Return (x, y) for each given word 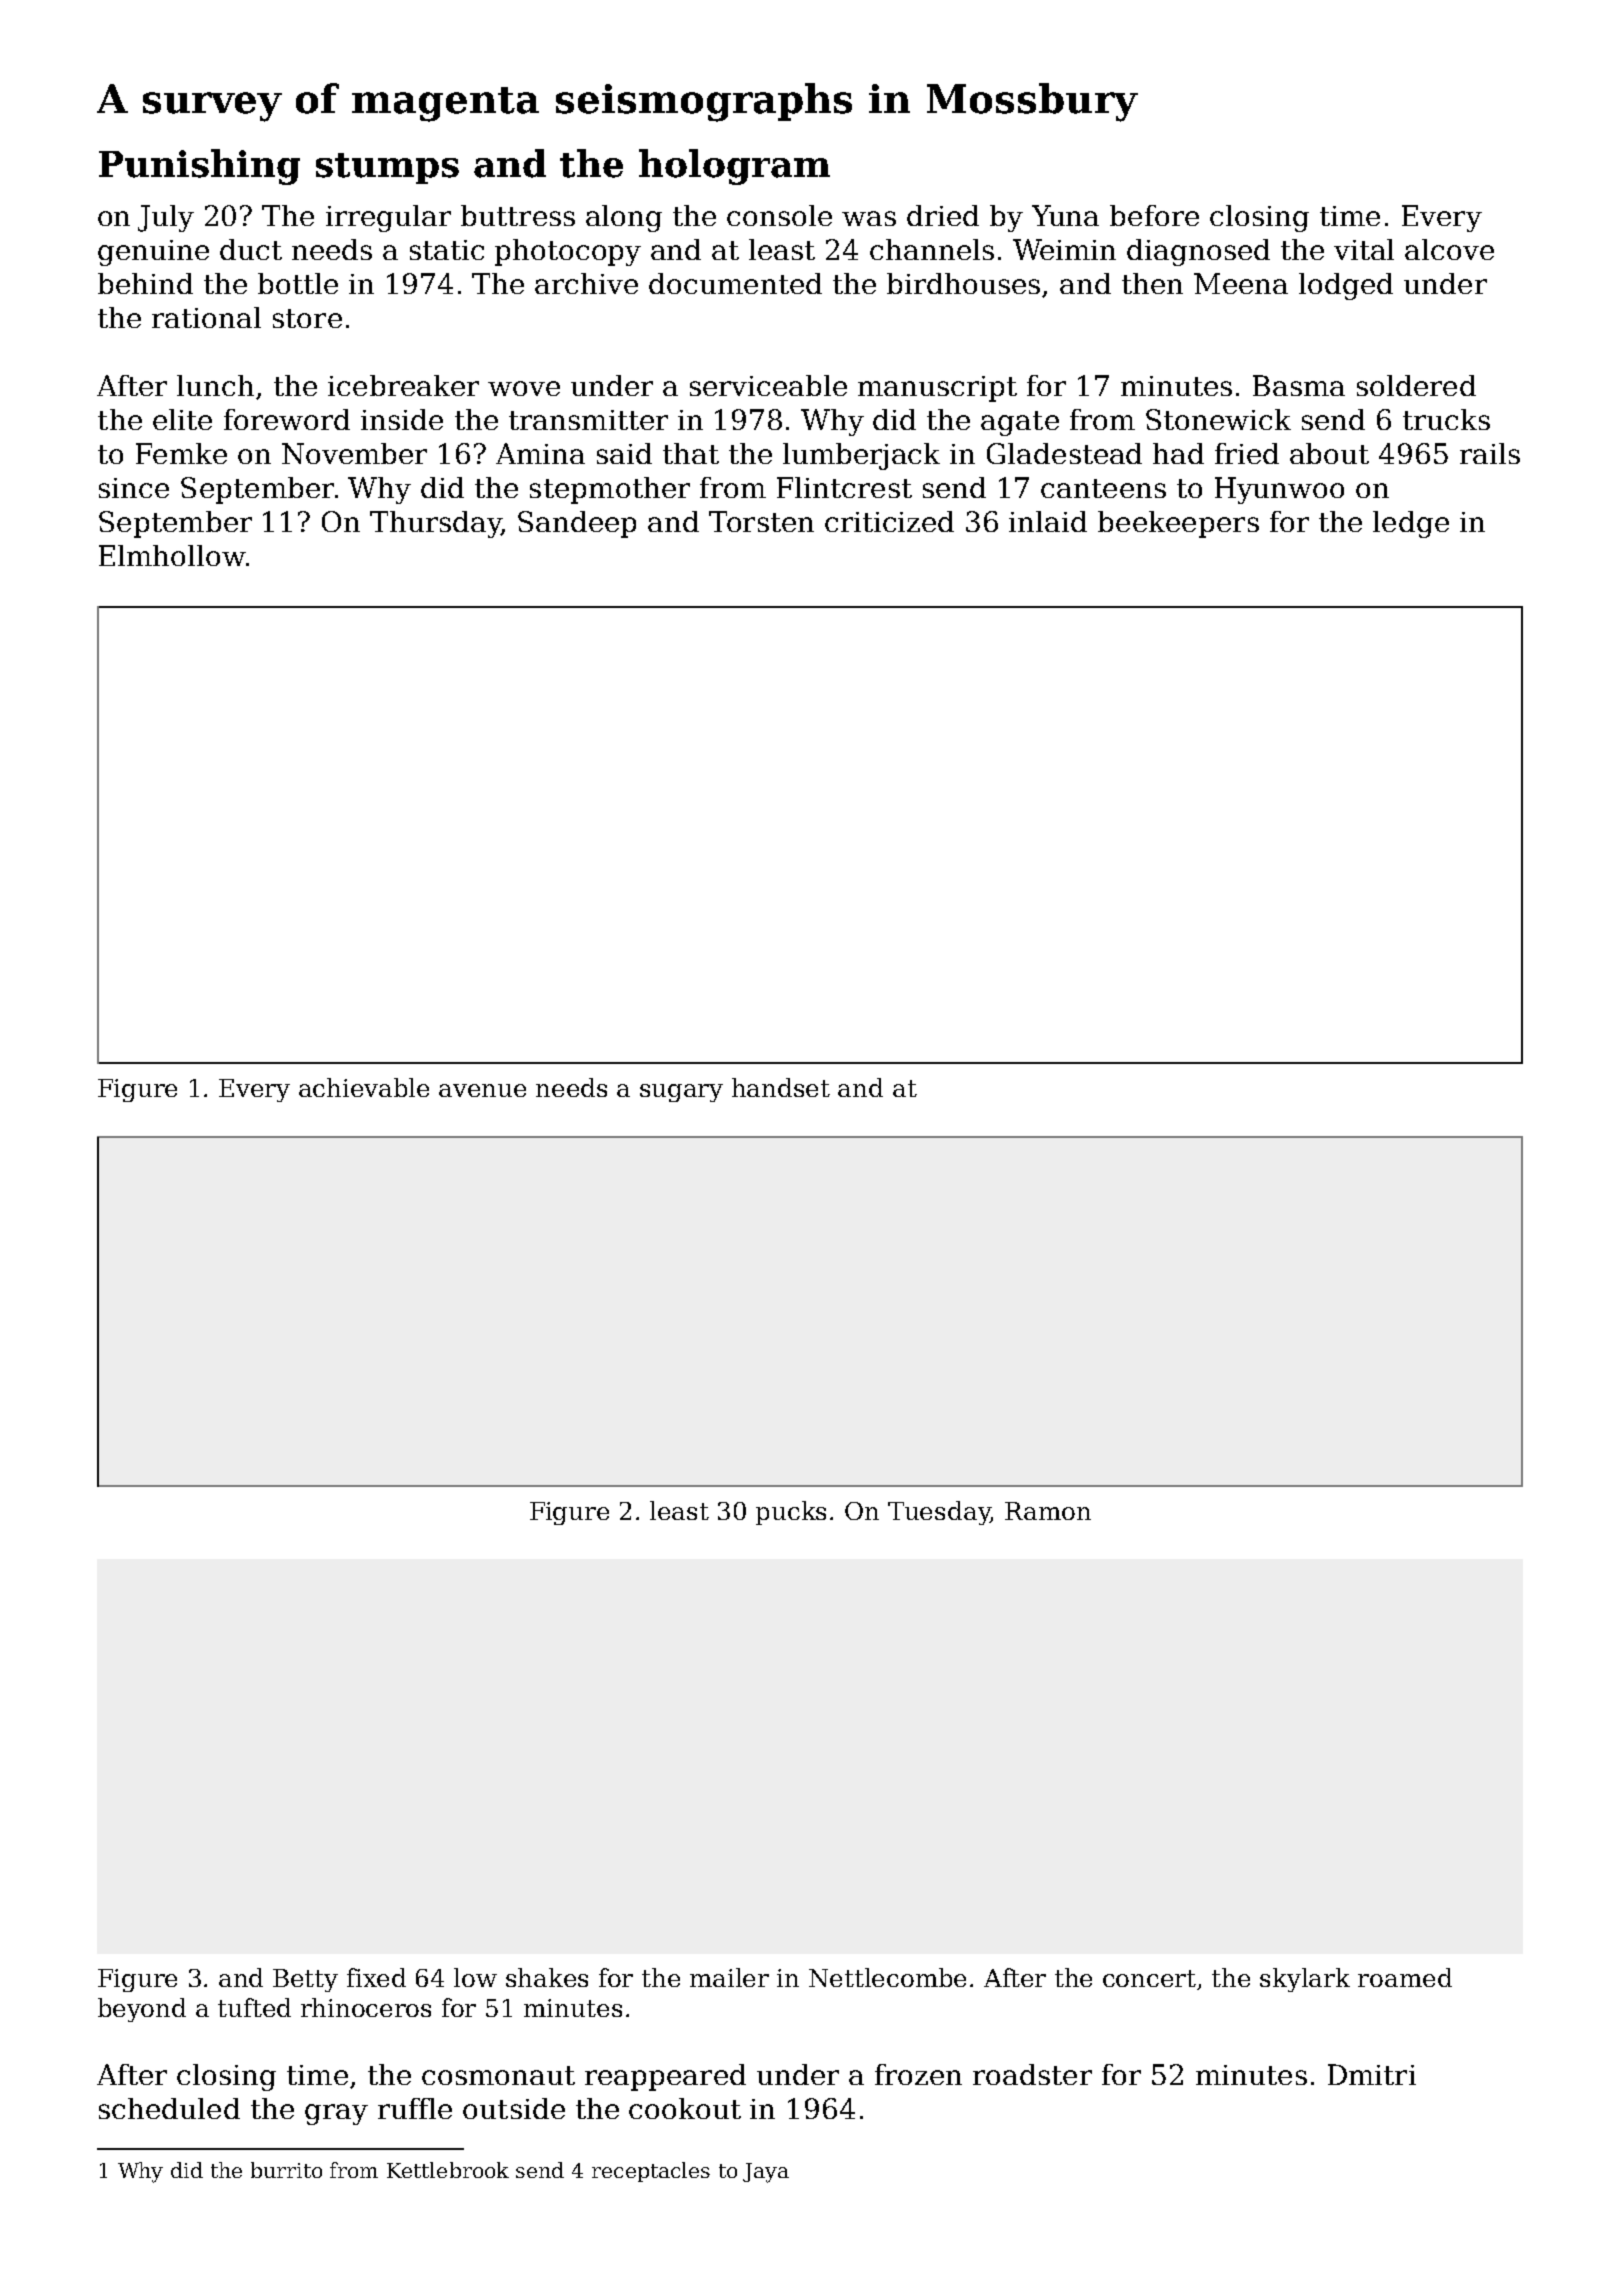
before (1154, 215)
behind (145, 283)
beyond (142, 2010)
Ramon (1048, 1511)
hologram (734, 167)
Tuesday (939, 1513)
